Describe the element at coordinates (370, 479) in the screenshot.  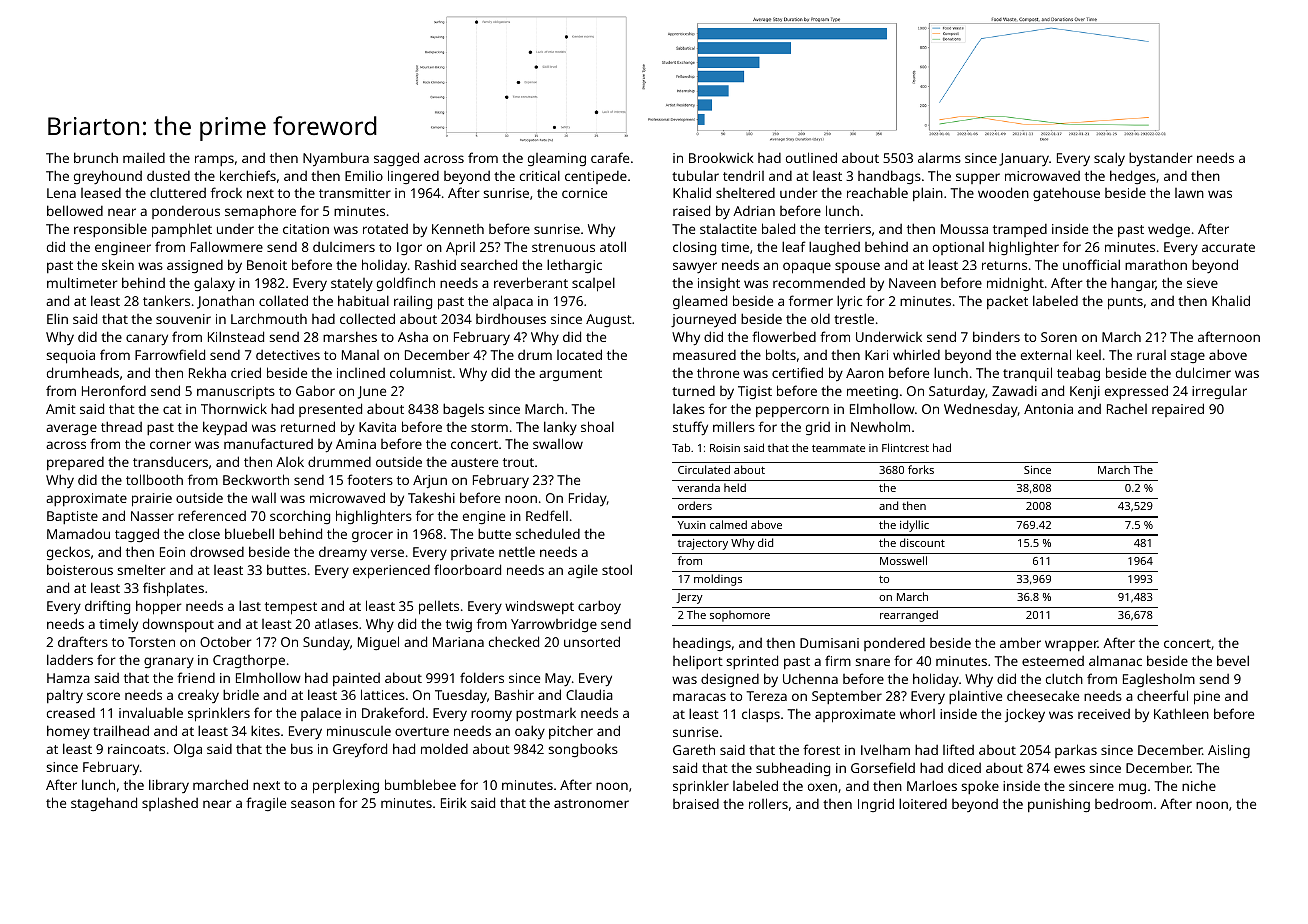
I see `footers` at that location.
